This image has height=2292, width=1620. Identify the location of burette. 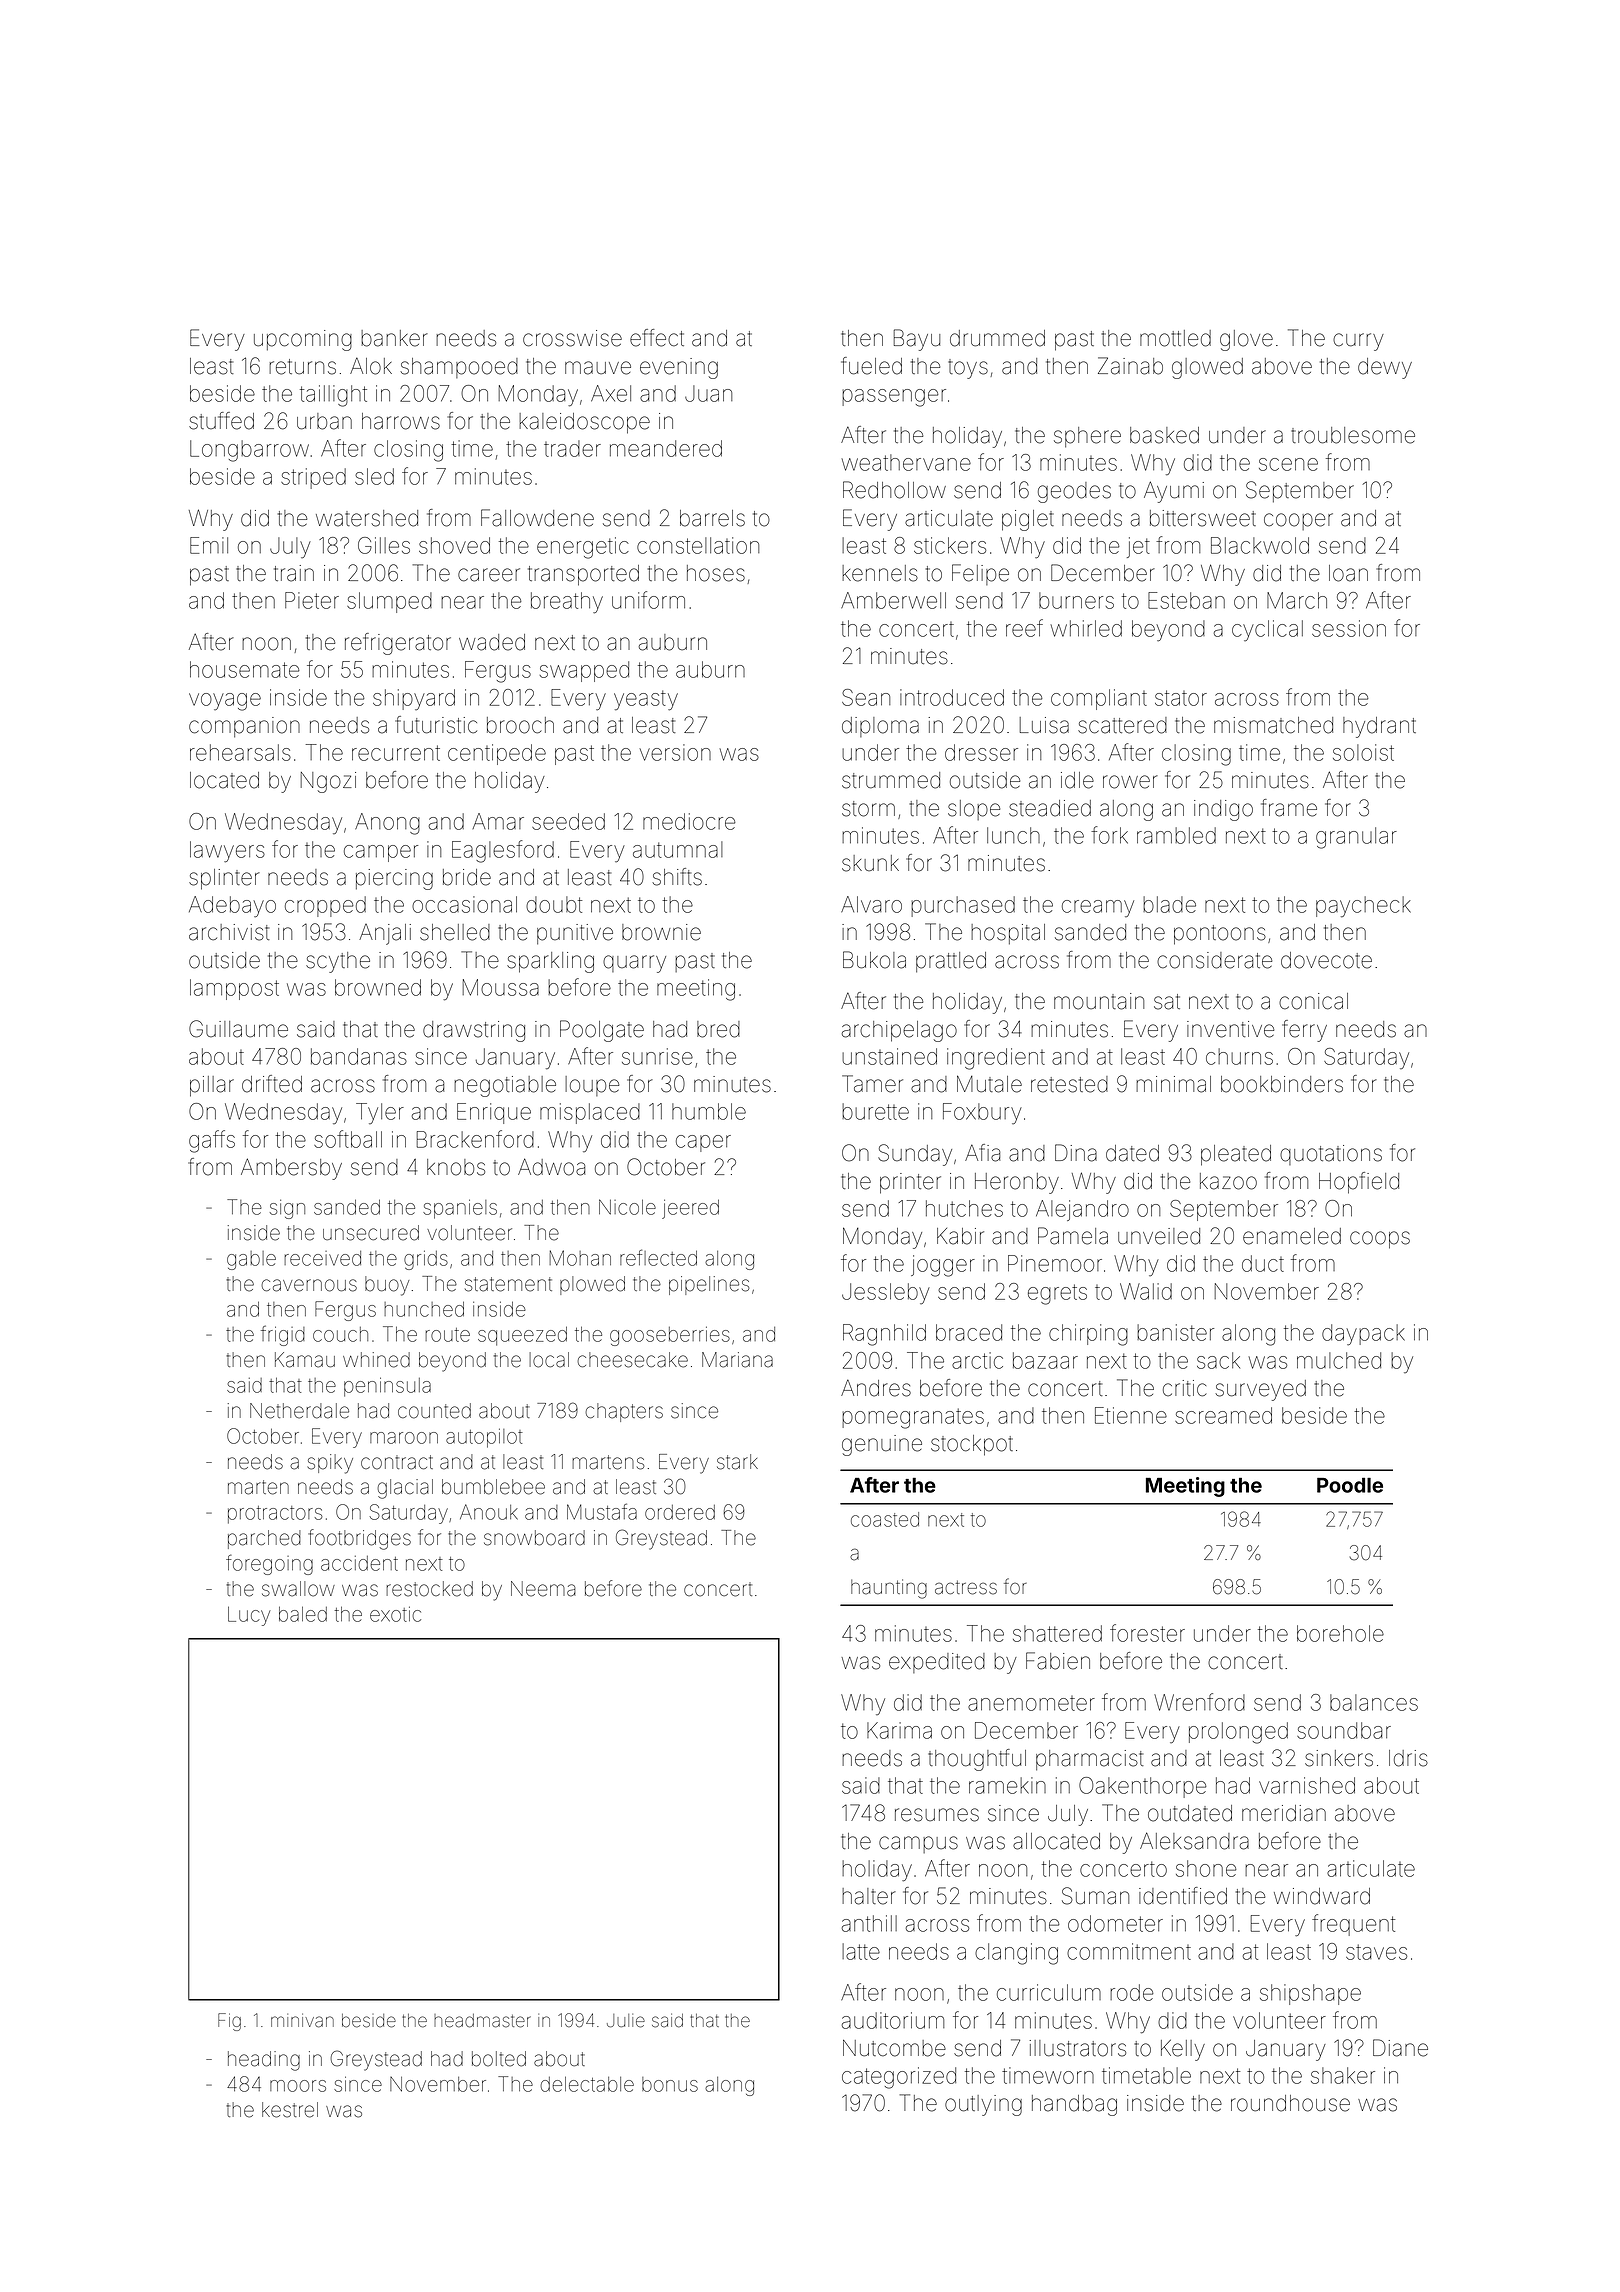
(875, 1111).
